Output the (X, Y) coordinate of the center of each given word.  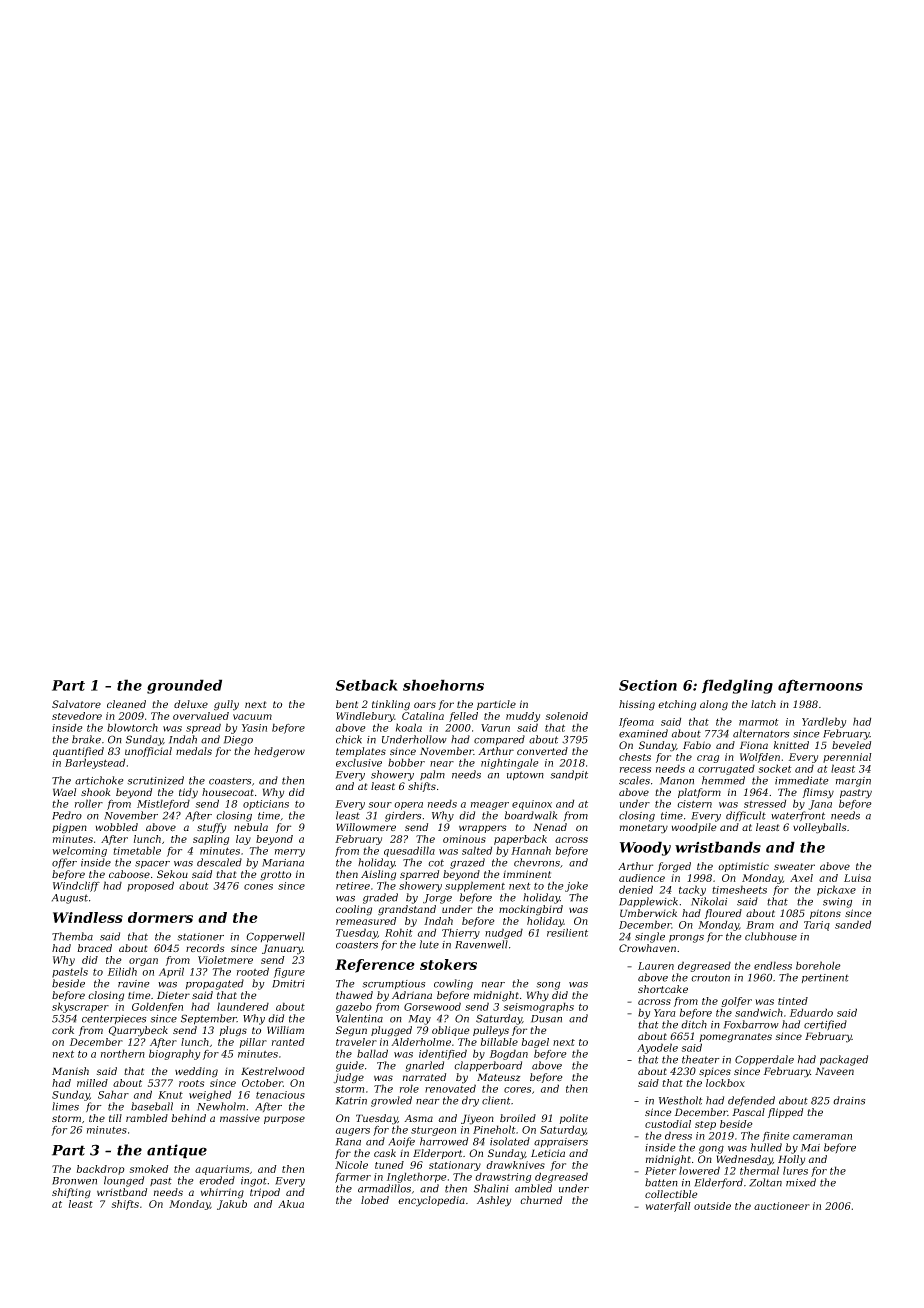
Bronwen (74, 1181)
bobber (406, 762)
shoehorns (443, 685)
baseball (152, 1106)
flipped (785, 1113)
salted (477, 850)
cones (258, 887)
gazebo (354, 1007)
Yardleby (824, 722)
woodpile (694, 828)
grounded (184, 686)
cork (63, 1030)
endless (773, 965)
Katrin (351, 1101)
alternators (761, 733)
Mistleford (163, 804)
